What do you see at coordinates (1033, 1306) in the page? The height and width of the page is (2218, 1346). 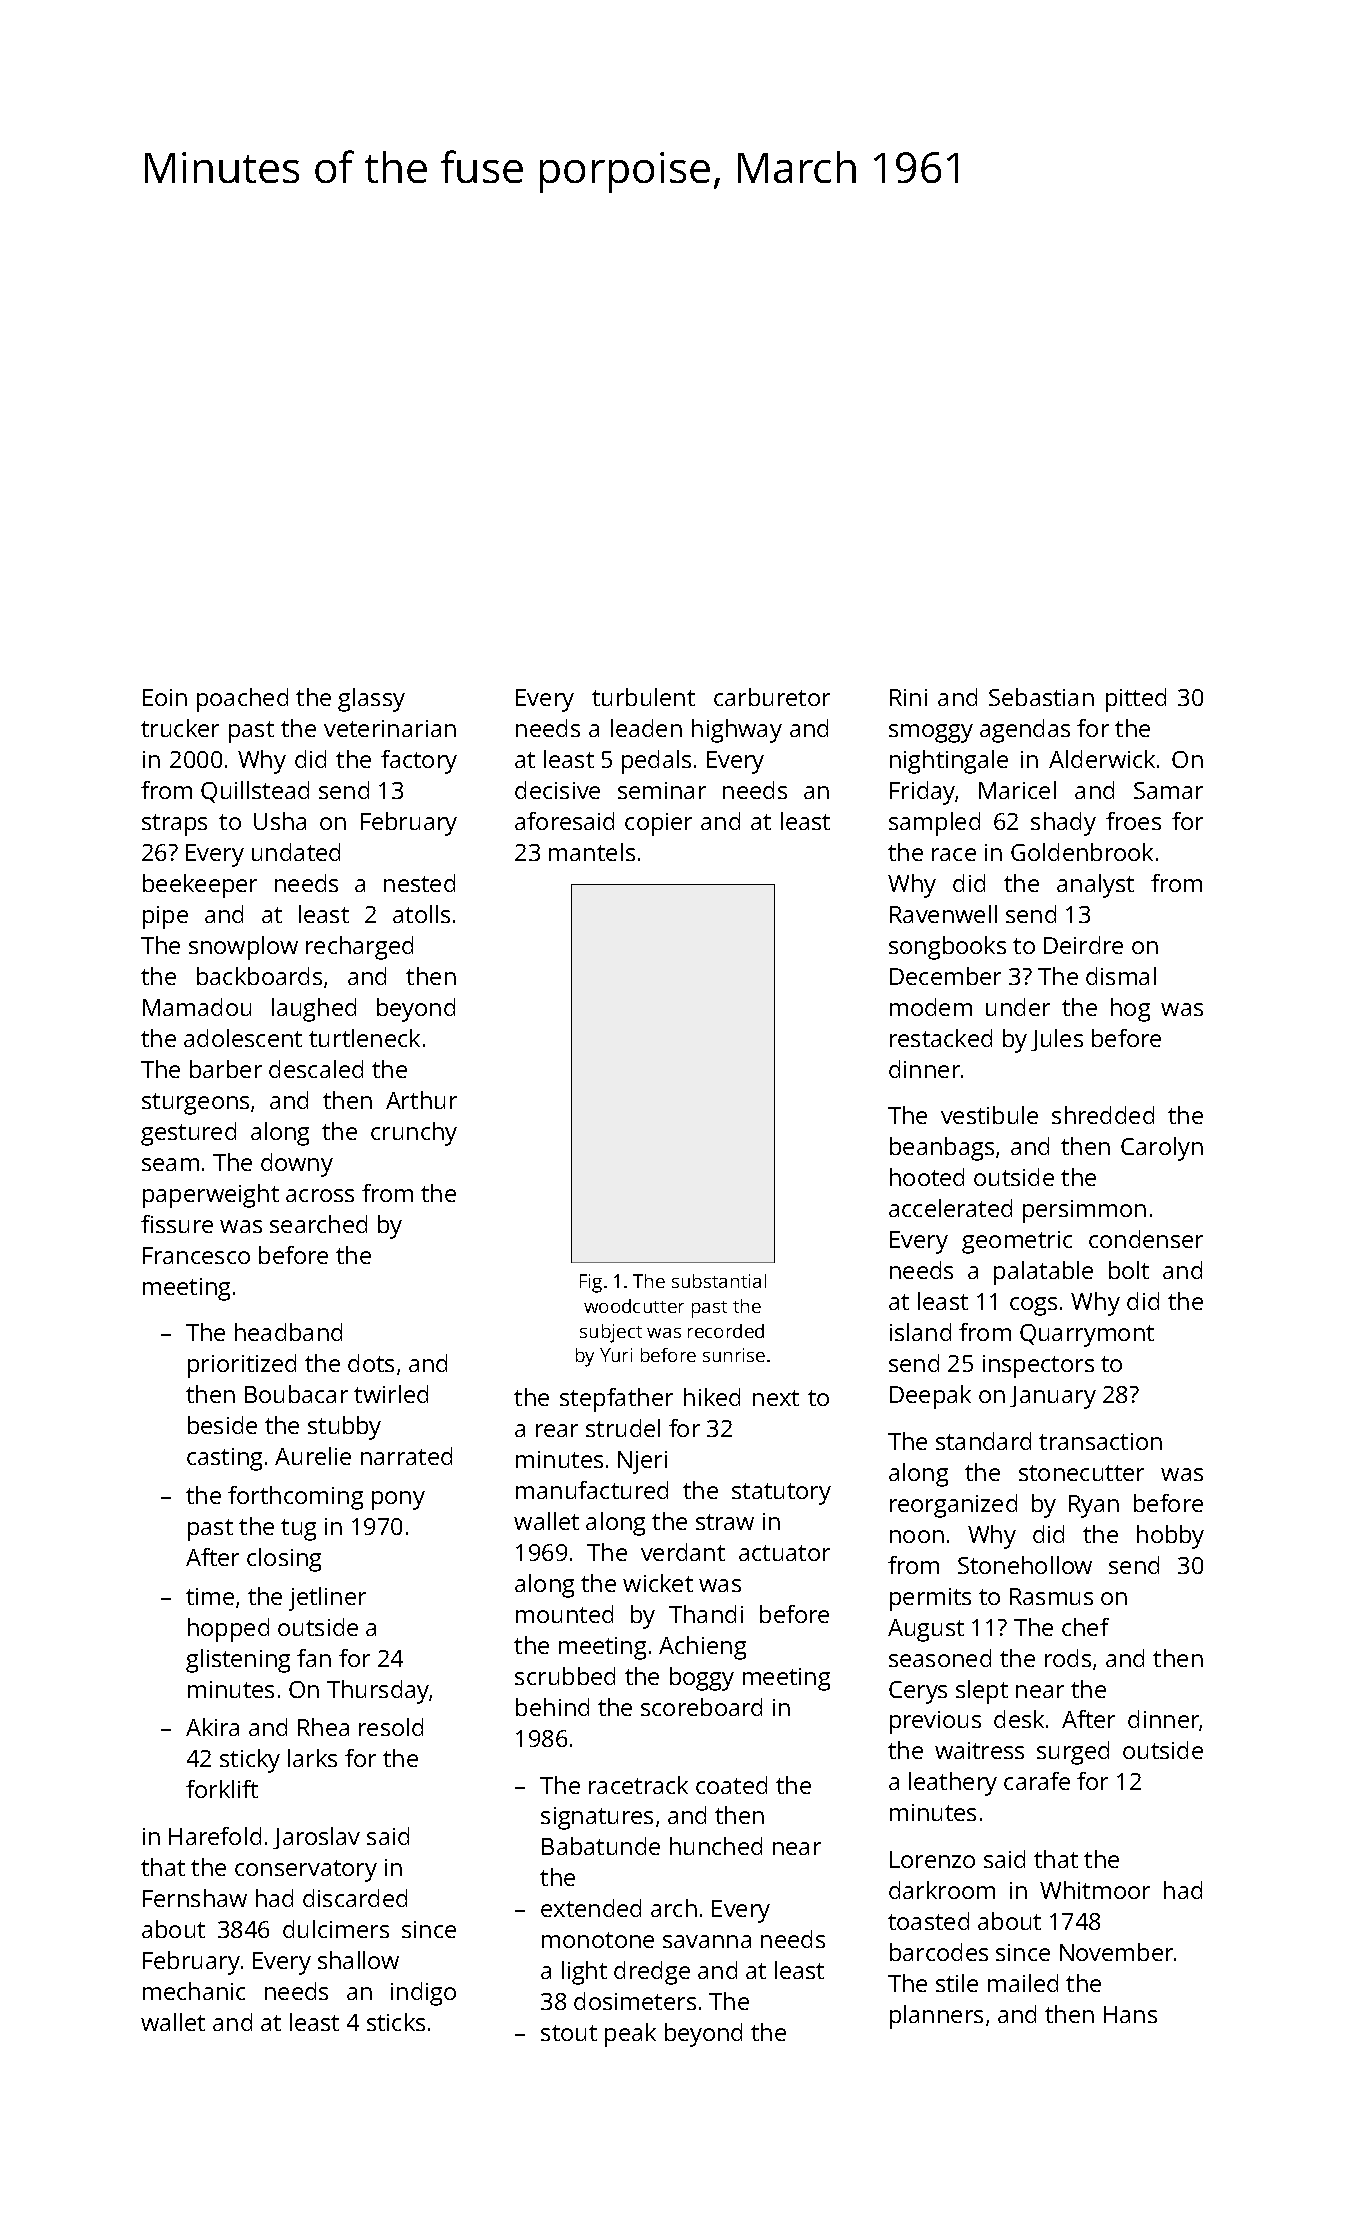 I see `cogs` at bounding box center [1033, 1306].
